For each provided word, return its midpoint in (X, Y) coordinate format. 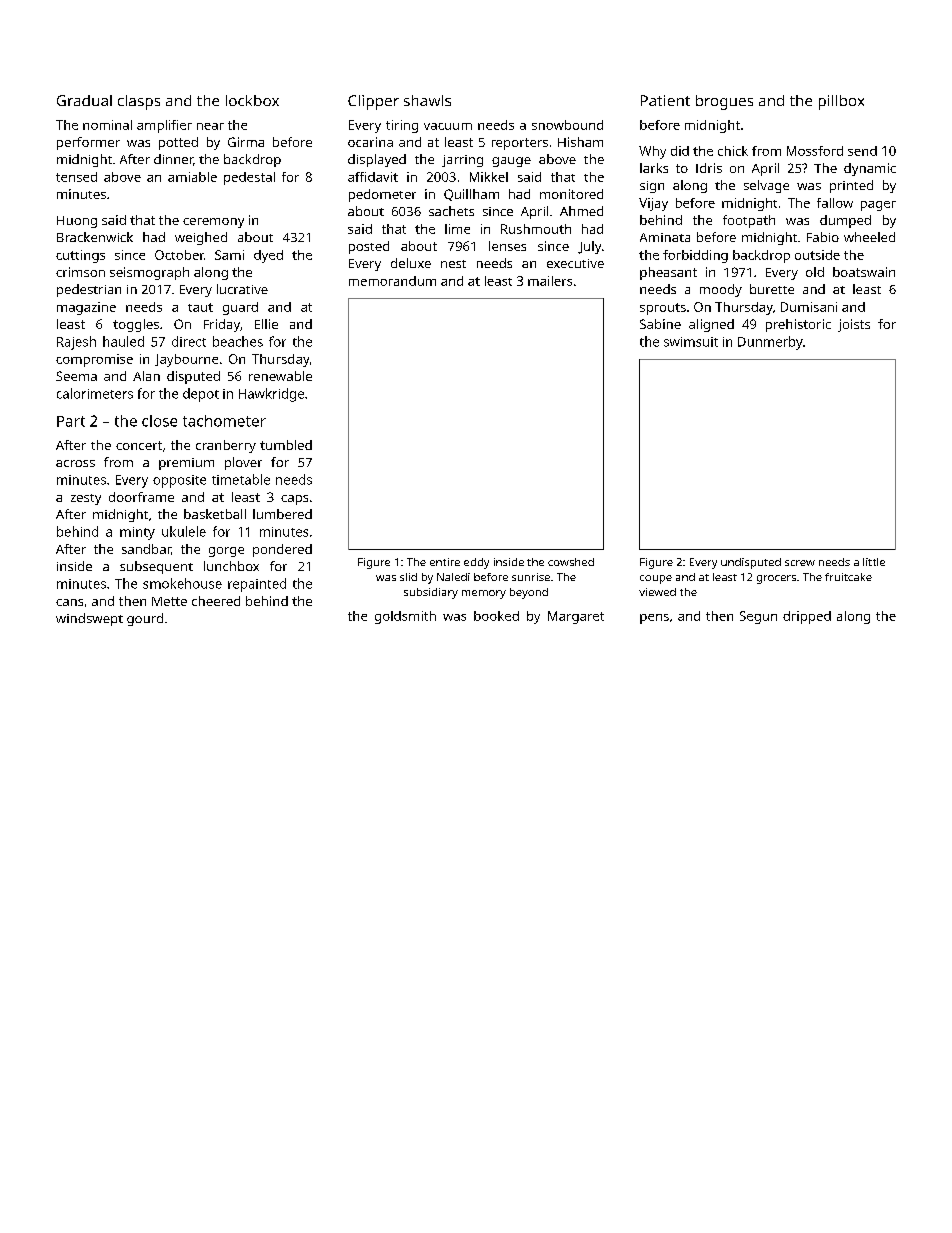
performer (88, 143)
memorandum (392, 281)
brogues (724, 102)
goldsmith (405, 617)
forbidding (695, 256)
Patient (665, 100)
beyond (529, 593)
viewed (657, 592)
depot (201, 395)
